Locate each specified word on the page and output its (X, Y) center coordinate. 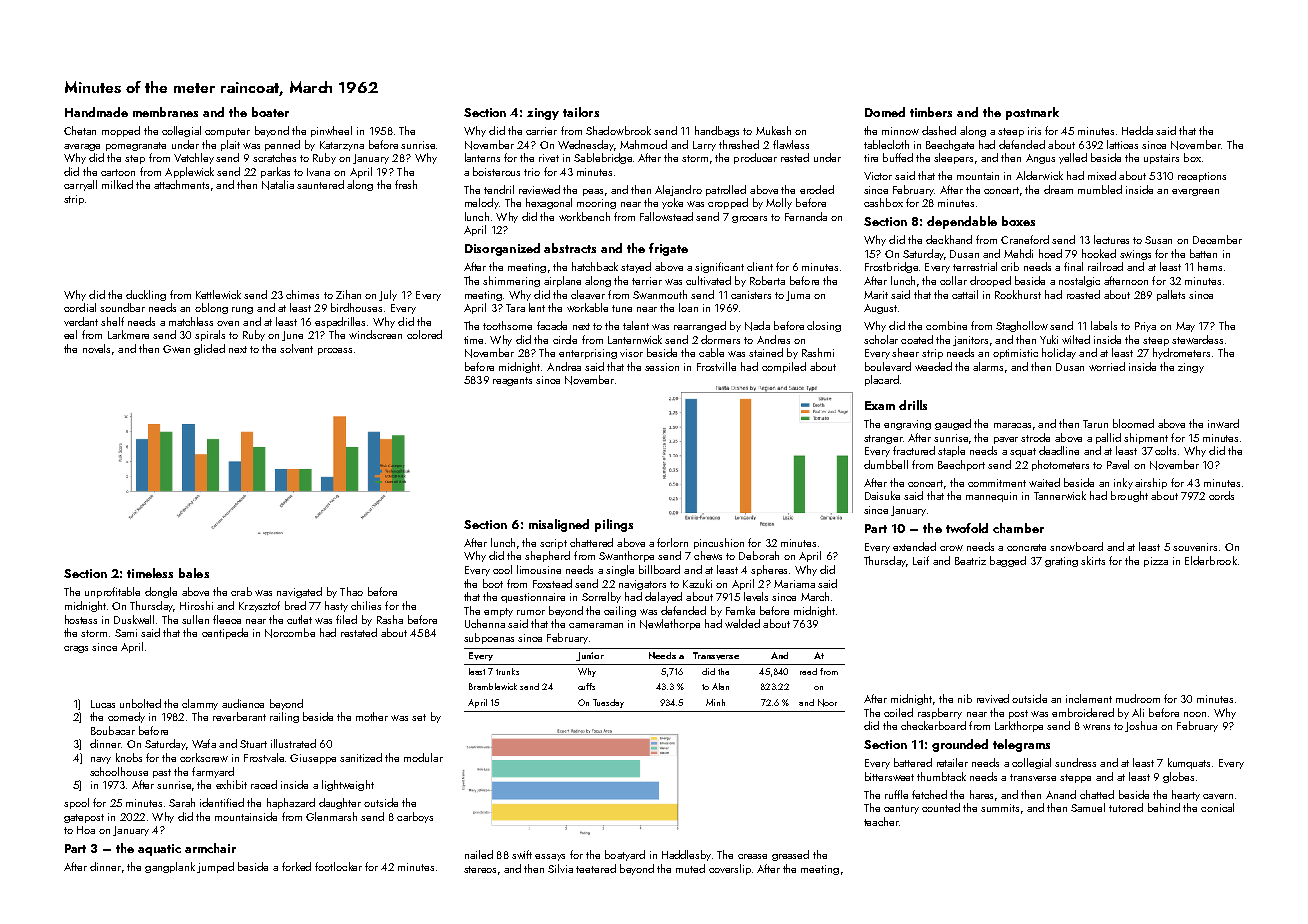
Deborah (759, 555)
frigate (668, 249)
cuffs (586, 686)
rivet (549, 158)
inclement (1089, 698)
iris (1034, 131)
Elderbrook (1211, 560)
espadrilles (340, 322)
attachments (181, 184)
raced (264, 784)
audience (243, 703)
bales (194, 573)
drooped (990, 281)
